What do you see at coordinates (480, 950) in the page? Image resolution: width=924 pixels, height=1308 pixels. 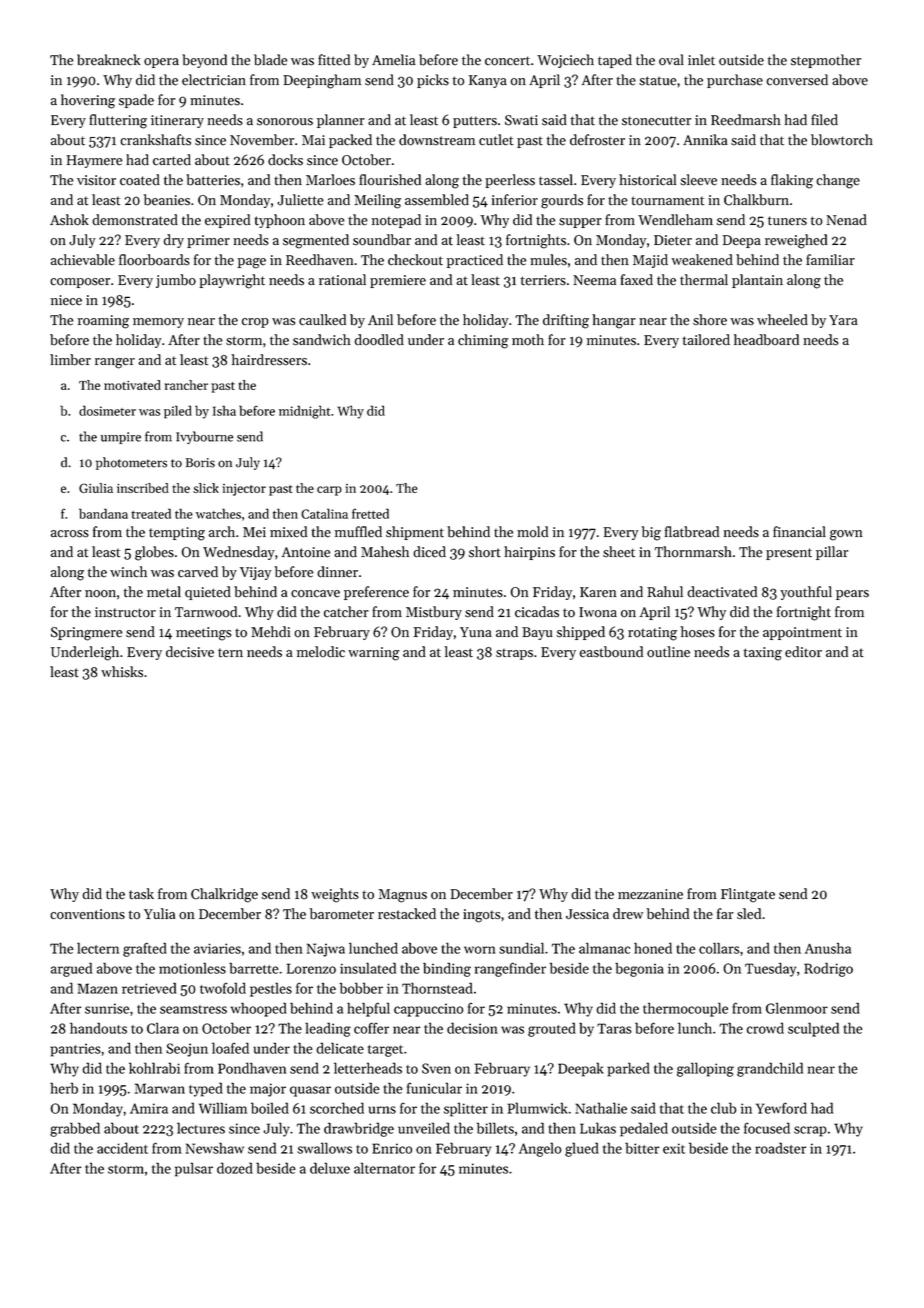 I see `worn` at bounding box center [480, 950].
